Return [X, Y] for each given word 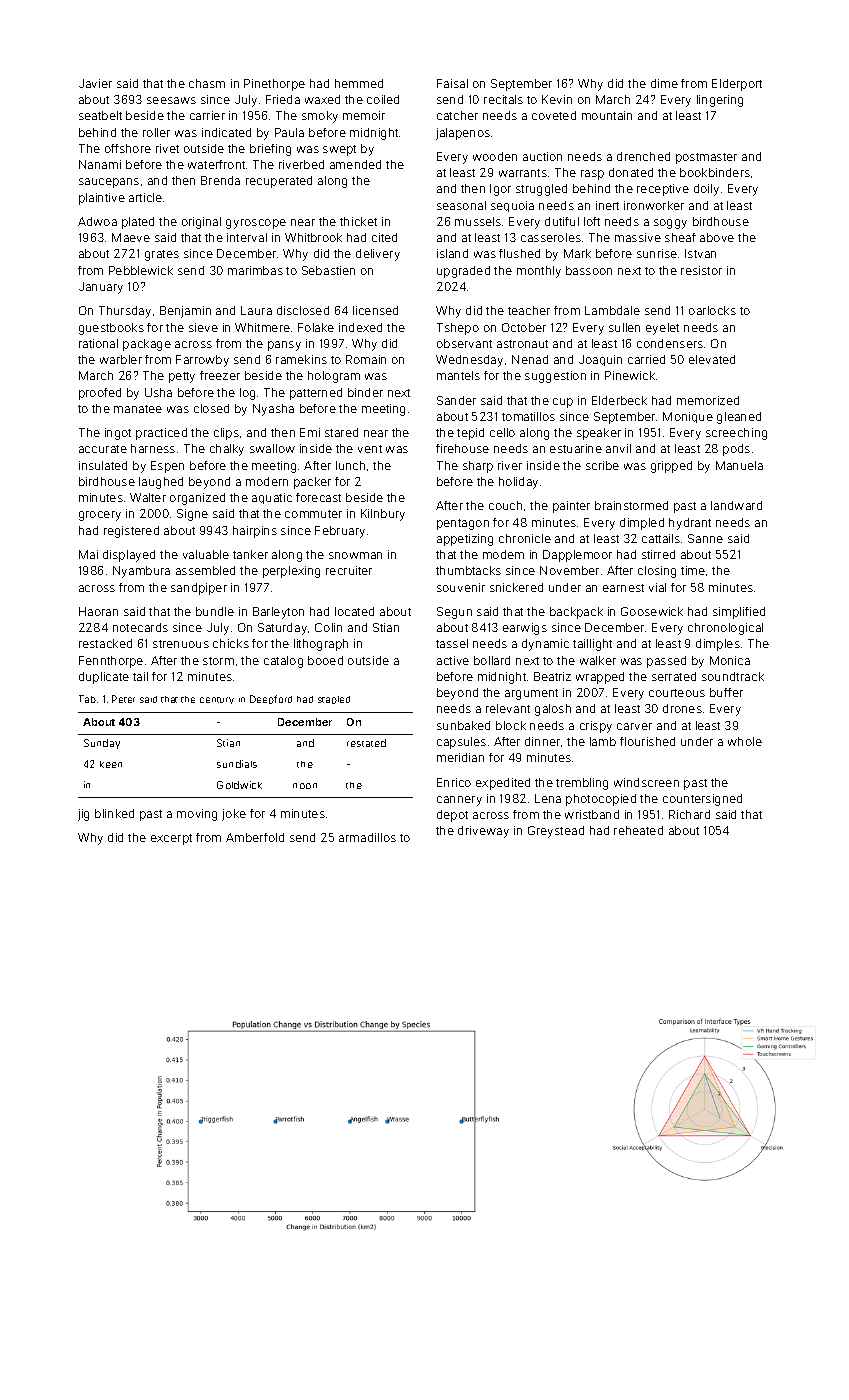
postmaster [706, 158]
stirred [658, 554]
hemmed [359, 83]
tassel [452, 643]
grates [162, 255]
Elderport [737, 85]
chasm [207, 83]
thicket [358, 221]
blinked [114, 813]
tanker [250, 554]
